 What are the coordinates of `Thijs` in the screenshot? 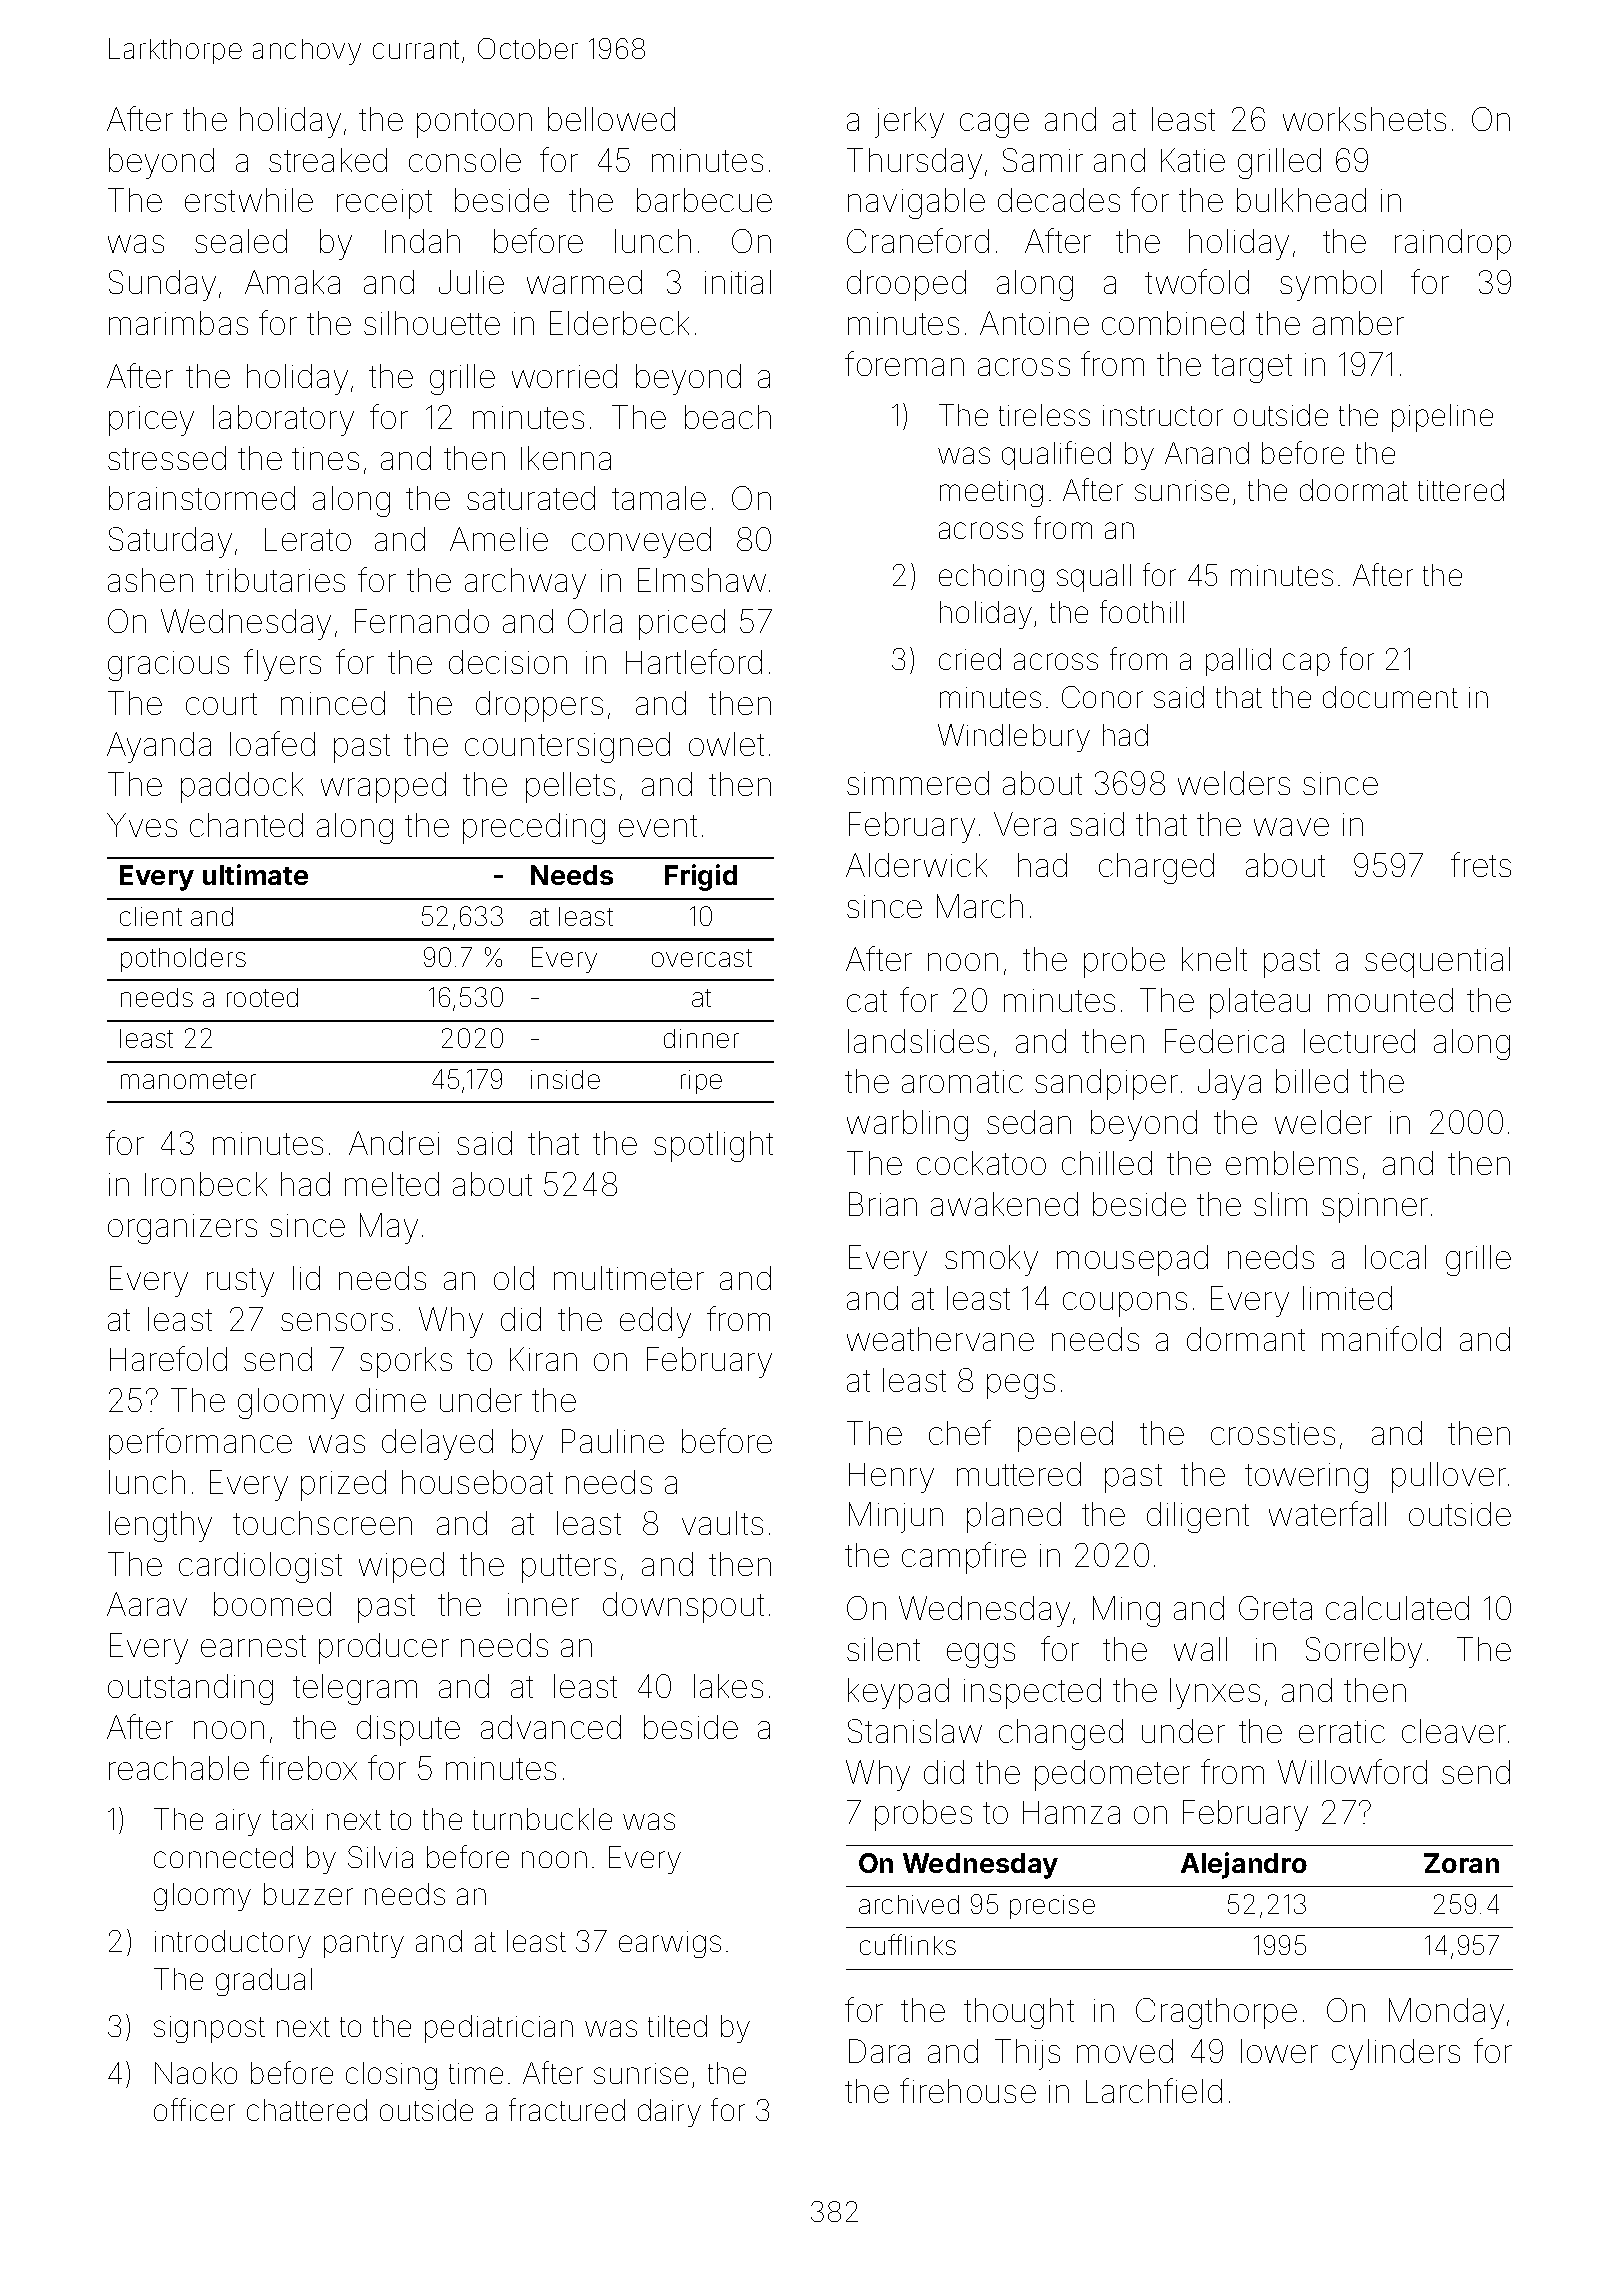 It's located at (1027, 2054).
